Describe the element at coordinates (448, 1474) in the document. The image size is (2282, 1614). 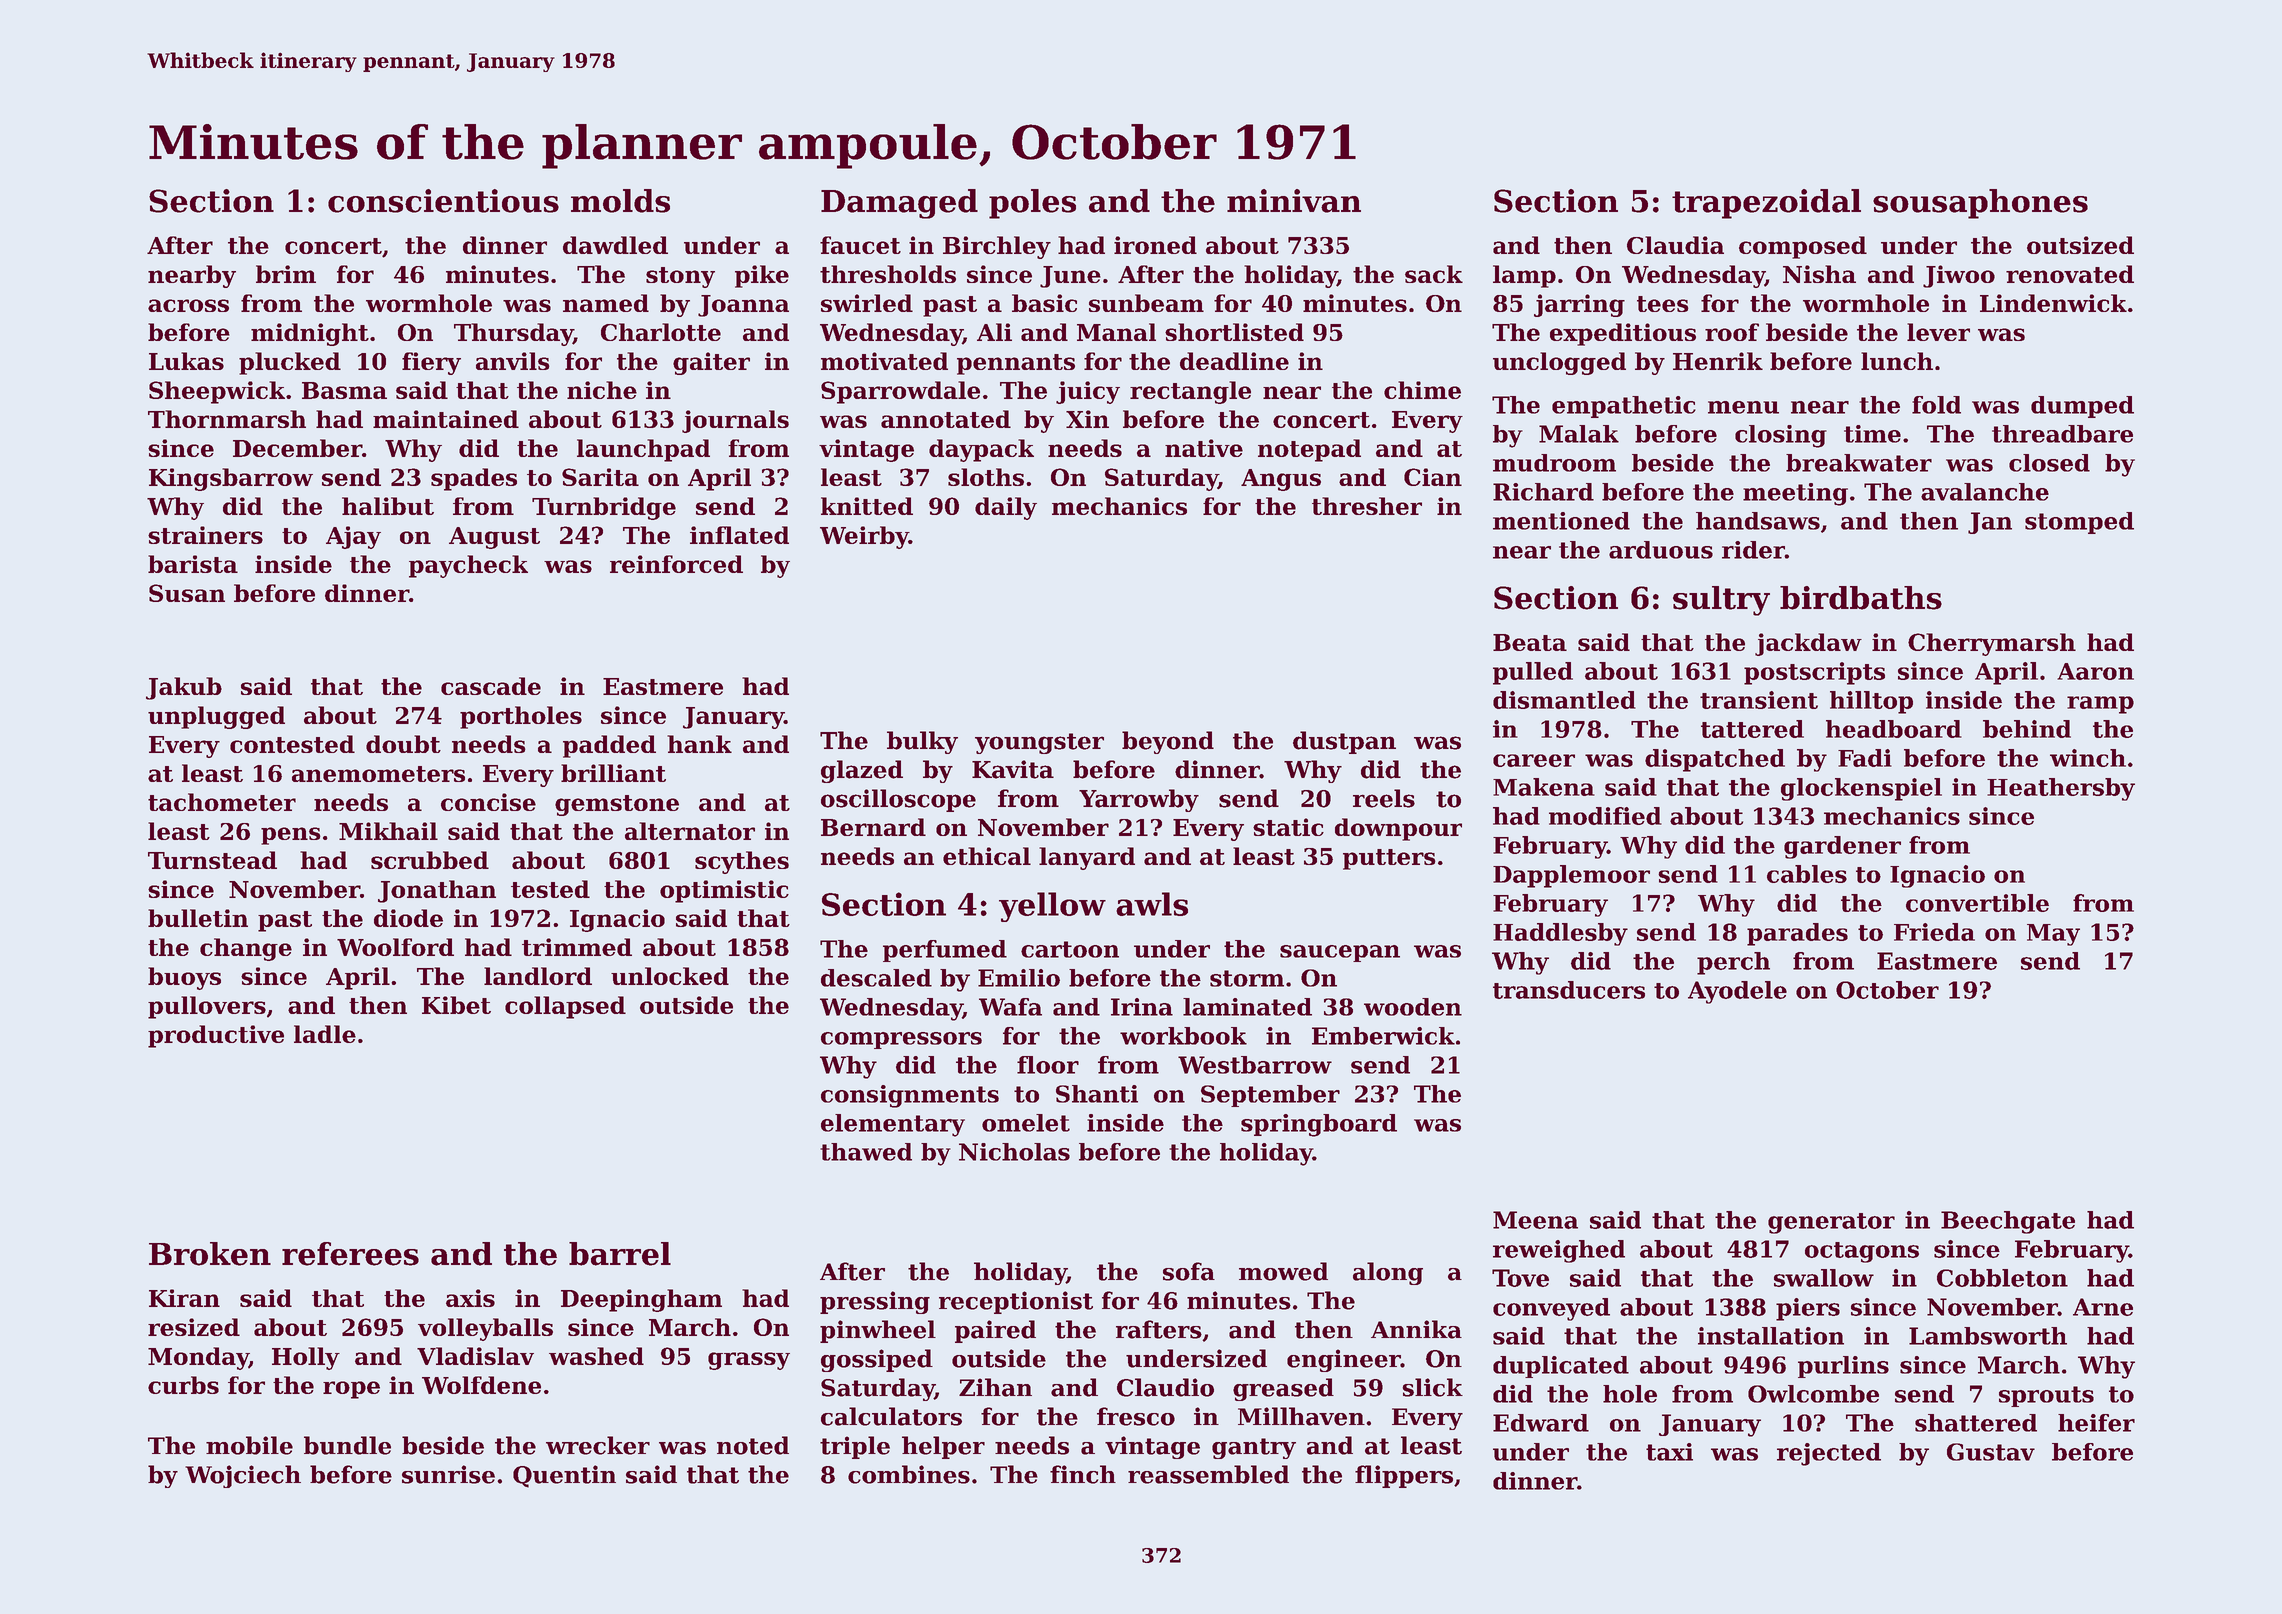
I see `sunrise` at that location.
